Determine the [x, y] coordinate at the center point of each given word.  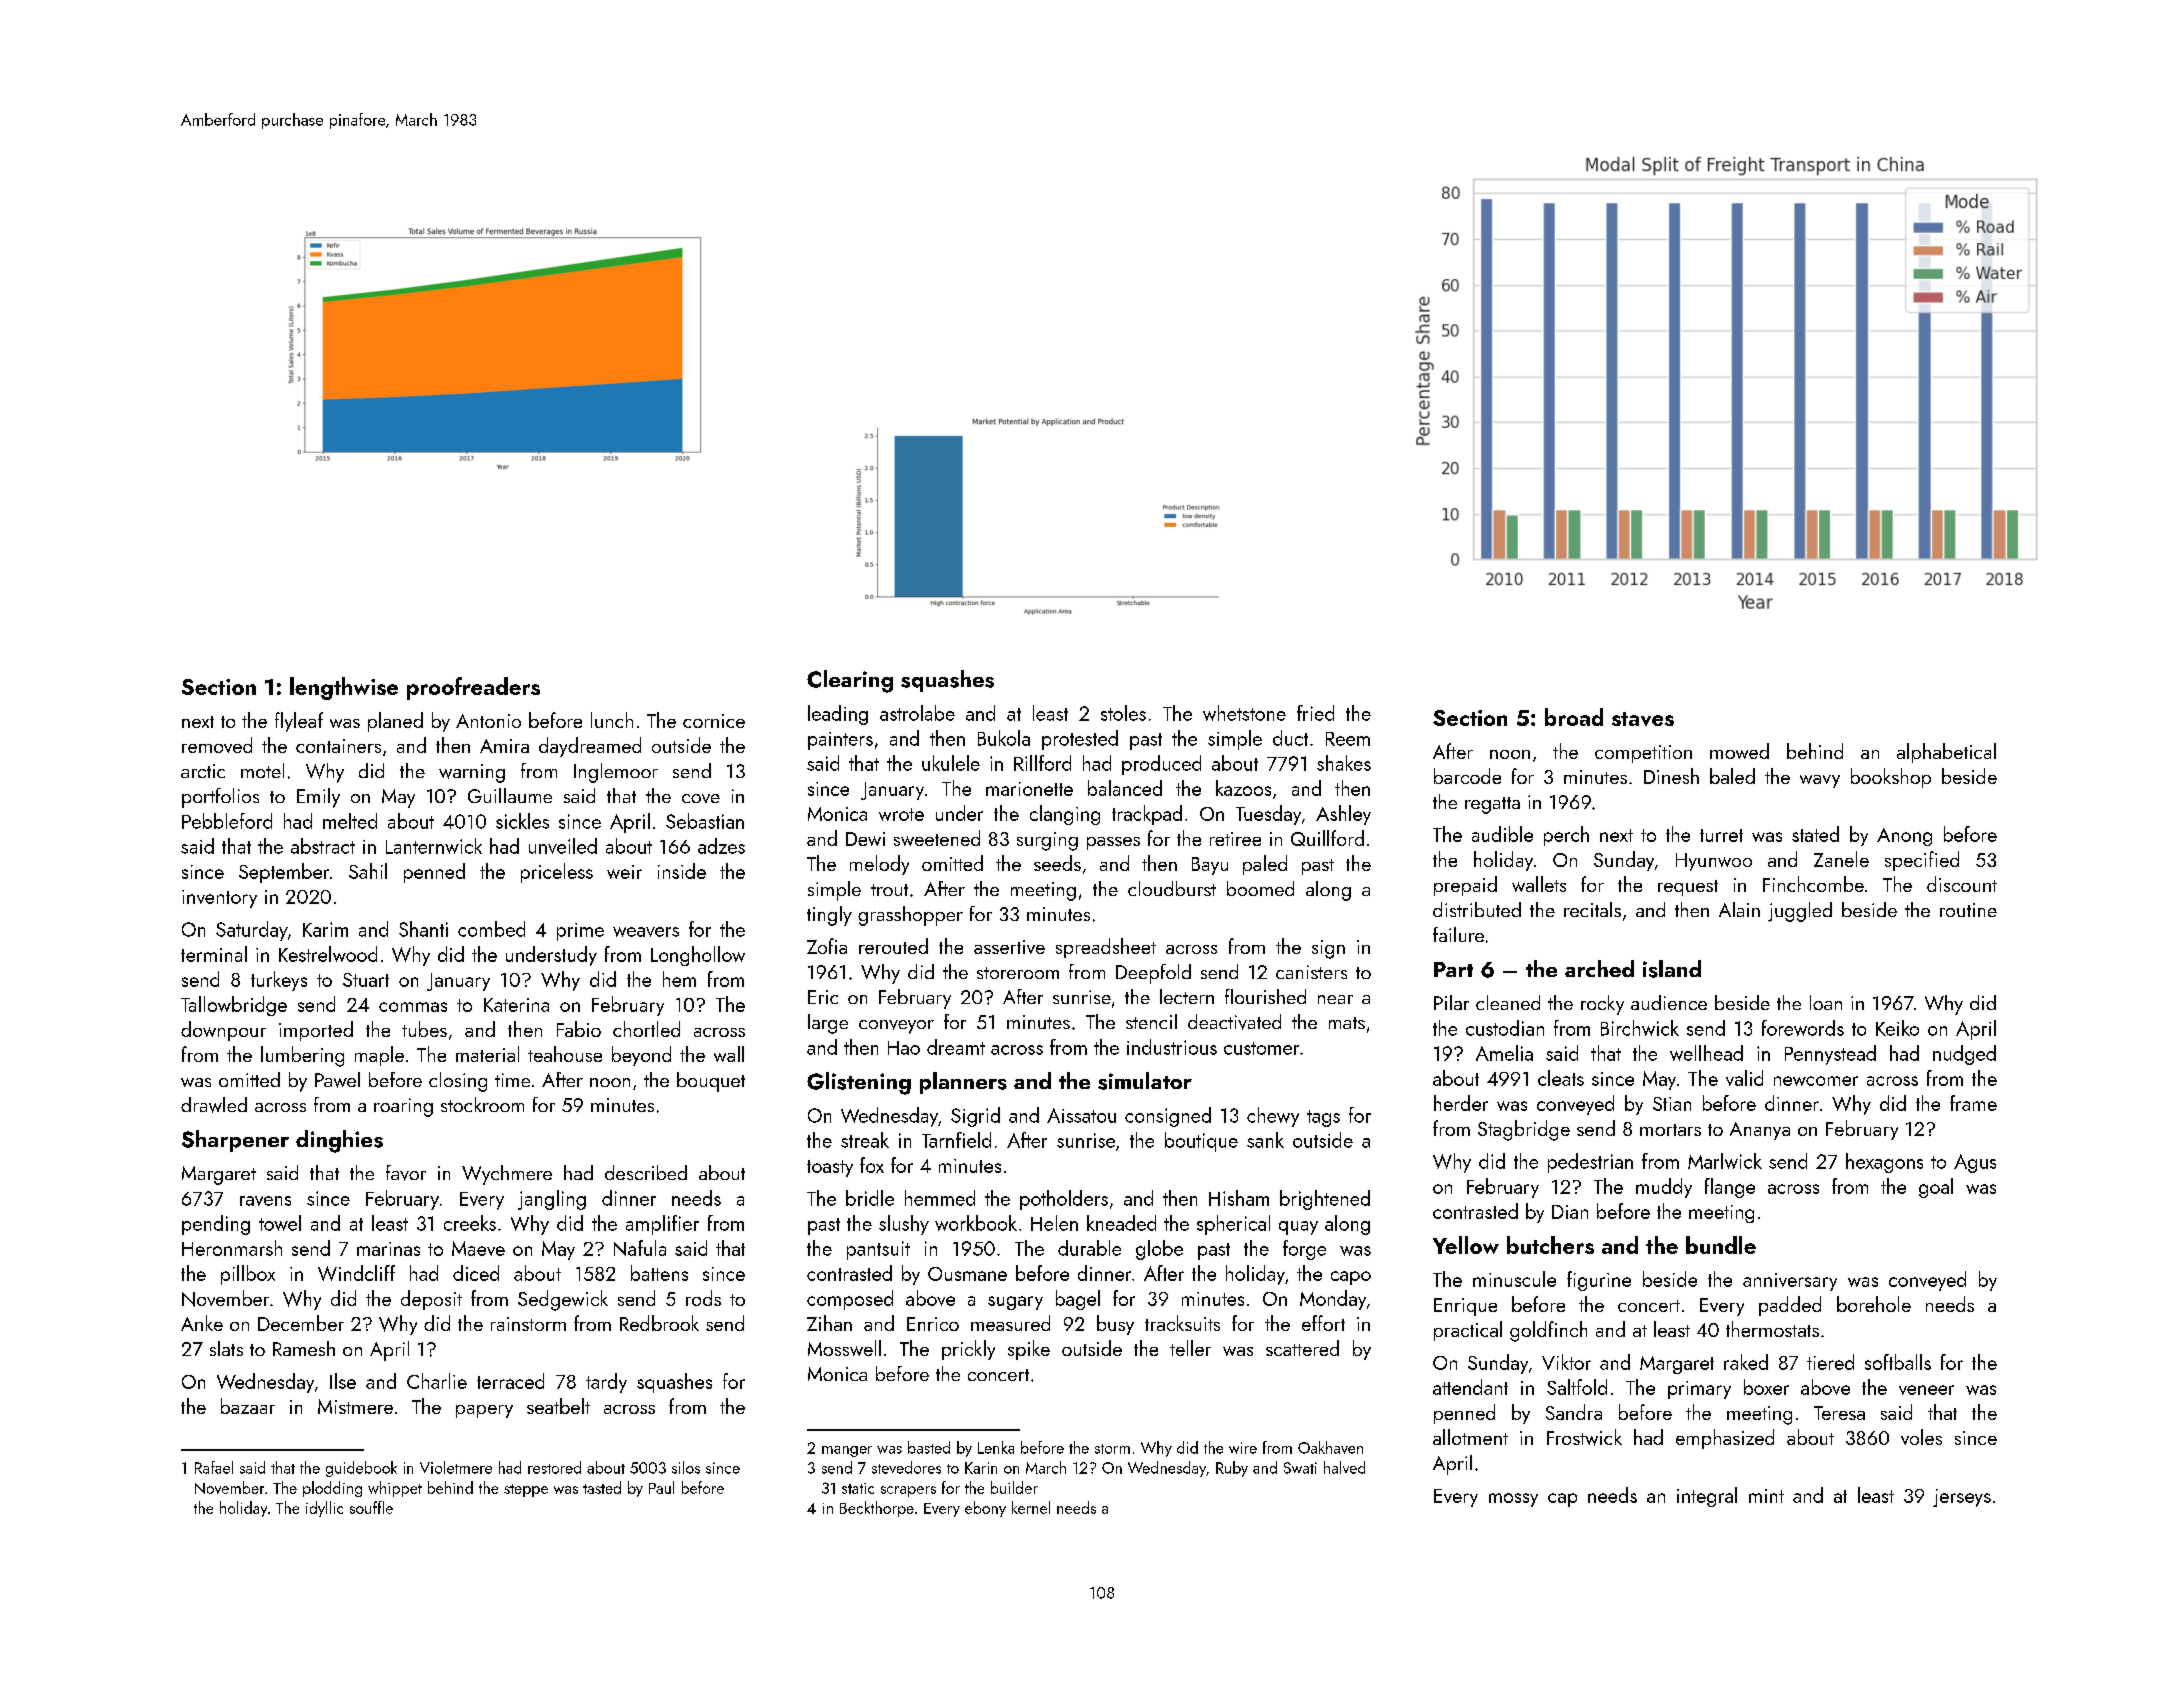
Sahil [368, 871]
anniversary [1790, 1282]
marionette [1029, 789]
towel [280, 1223]
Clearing [850, 681]
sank [1265, 1140]
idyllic [324, 1509]
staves [1643, 719]
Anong [1904, 837]
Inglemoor [616, 773]
